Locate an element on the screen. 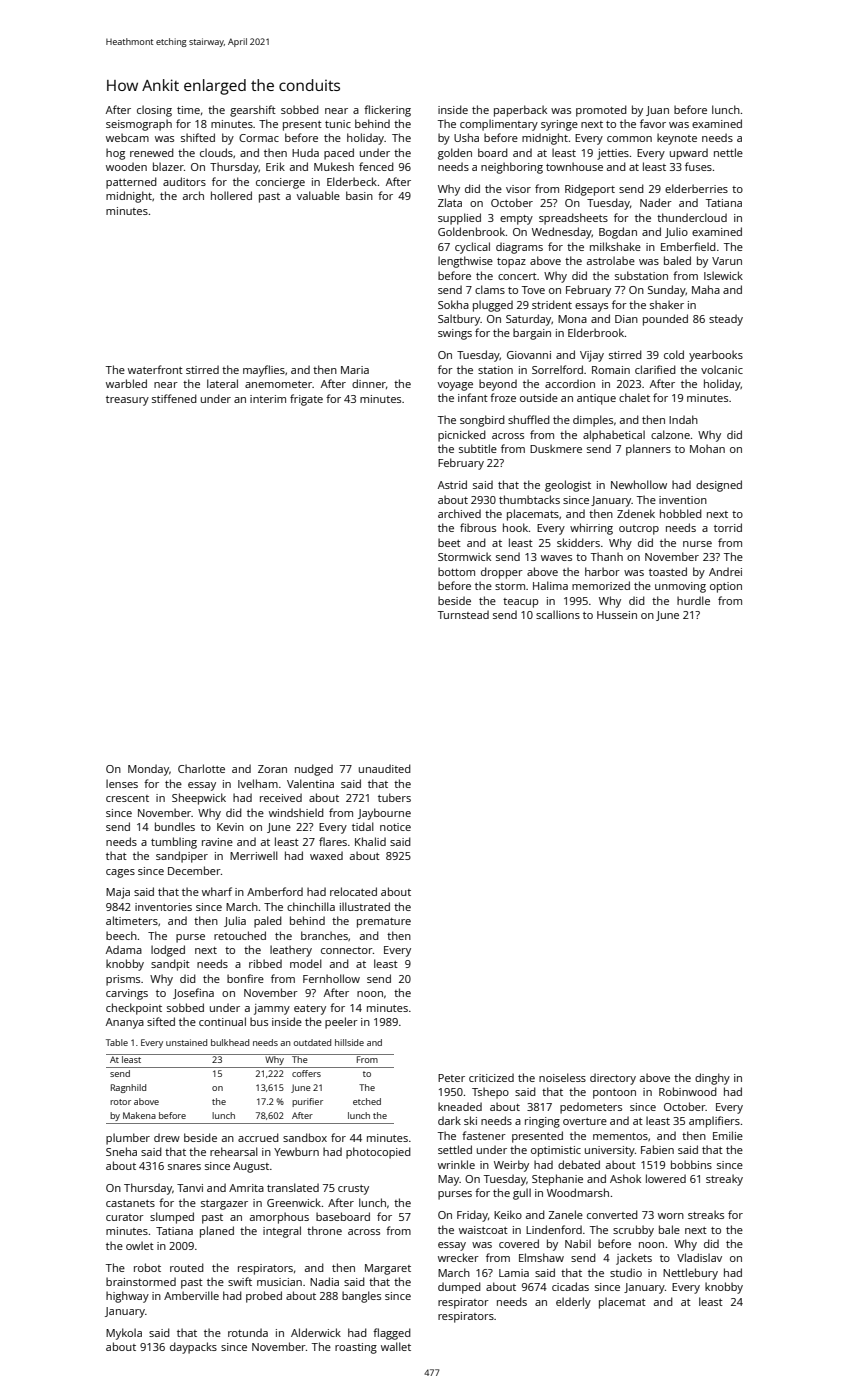 Image resolution: width=849 pixels, height=1400 pixels. streaky is located at coordinates (724, 1180).
